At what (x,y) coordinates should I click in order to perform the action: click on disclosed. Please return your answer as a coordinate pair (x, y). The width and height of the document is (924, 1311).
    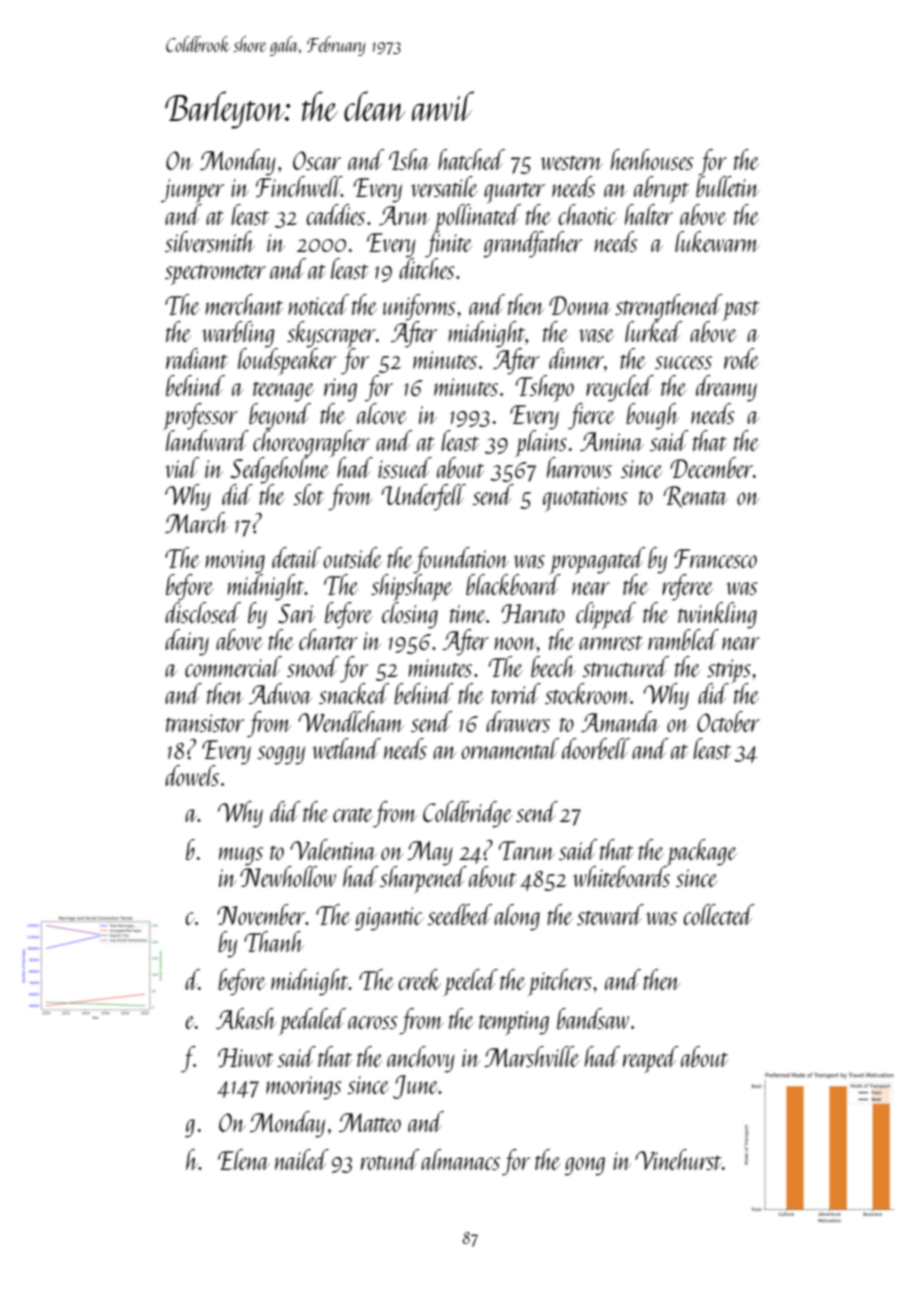
    Looking at the image, I should click on (203, 612).
